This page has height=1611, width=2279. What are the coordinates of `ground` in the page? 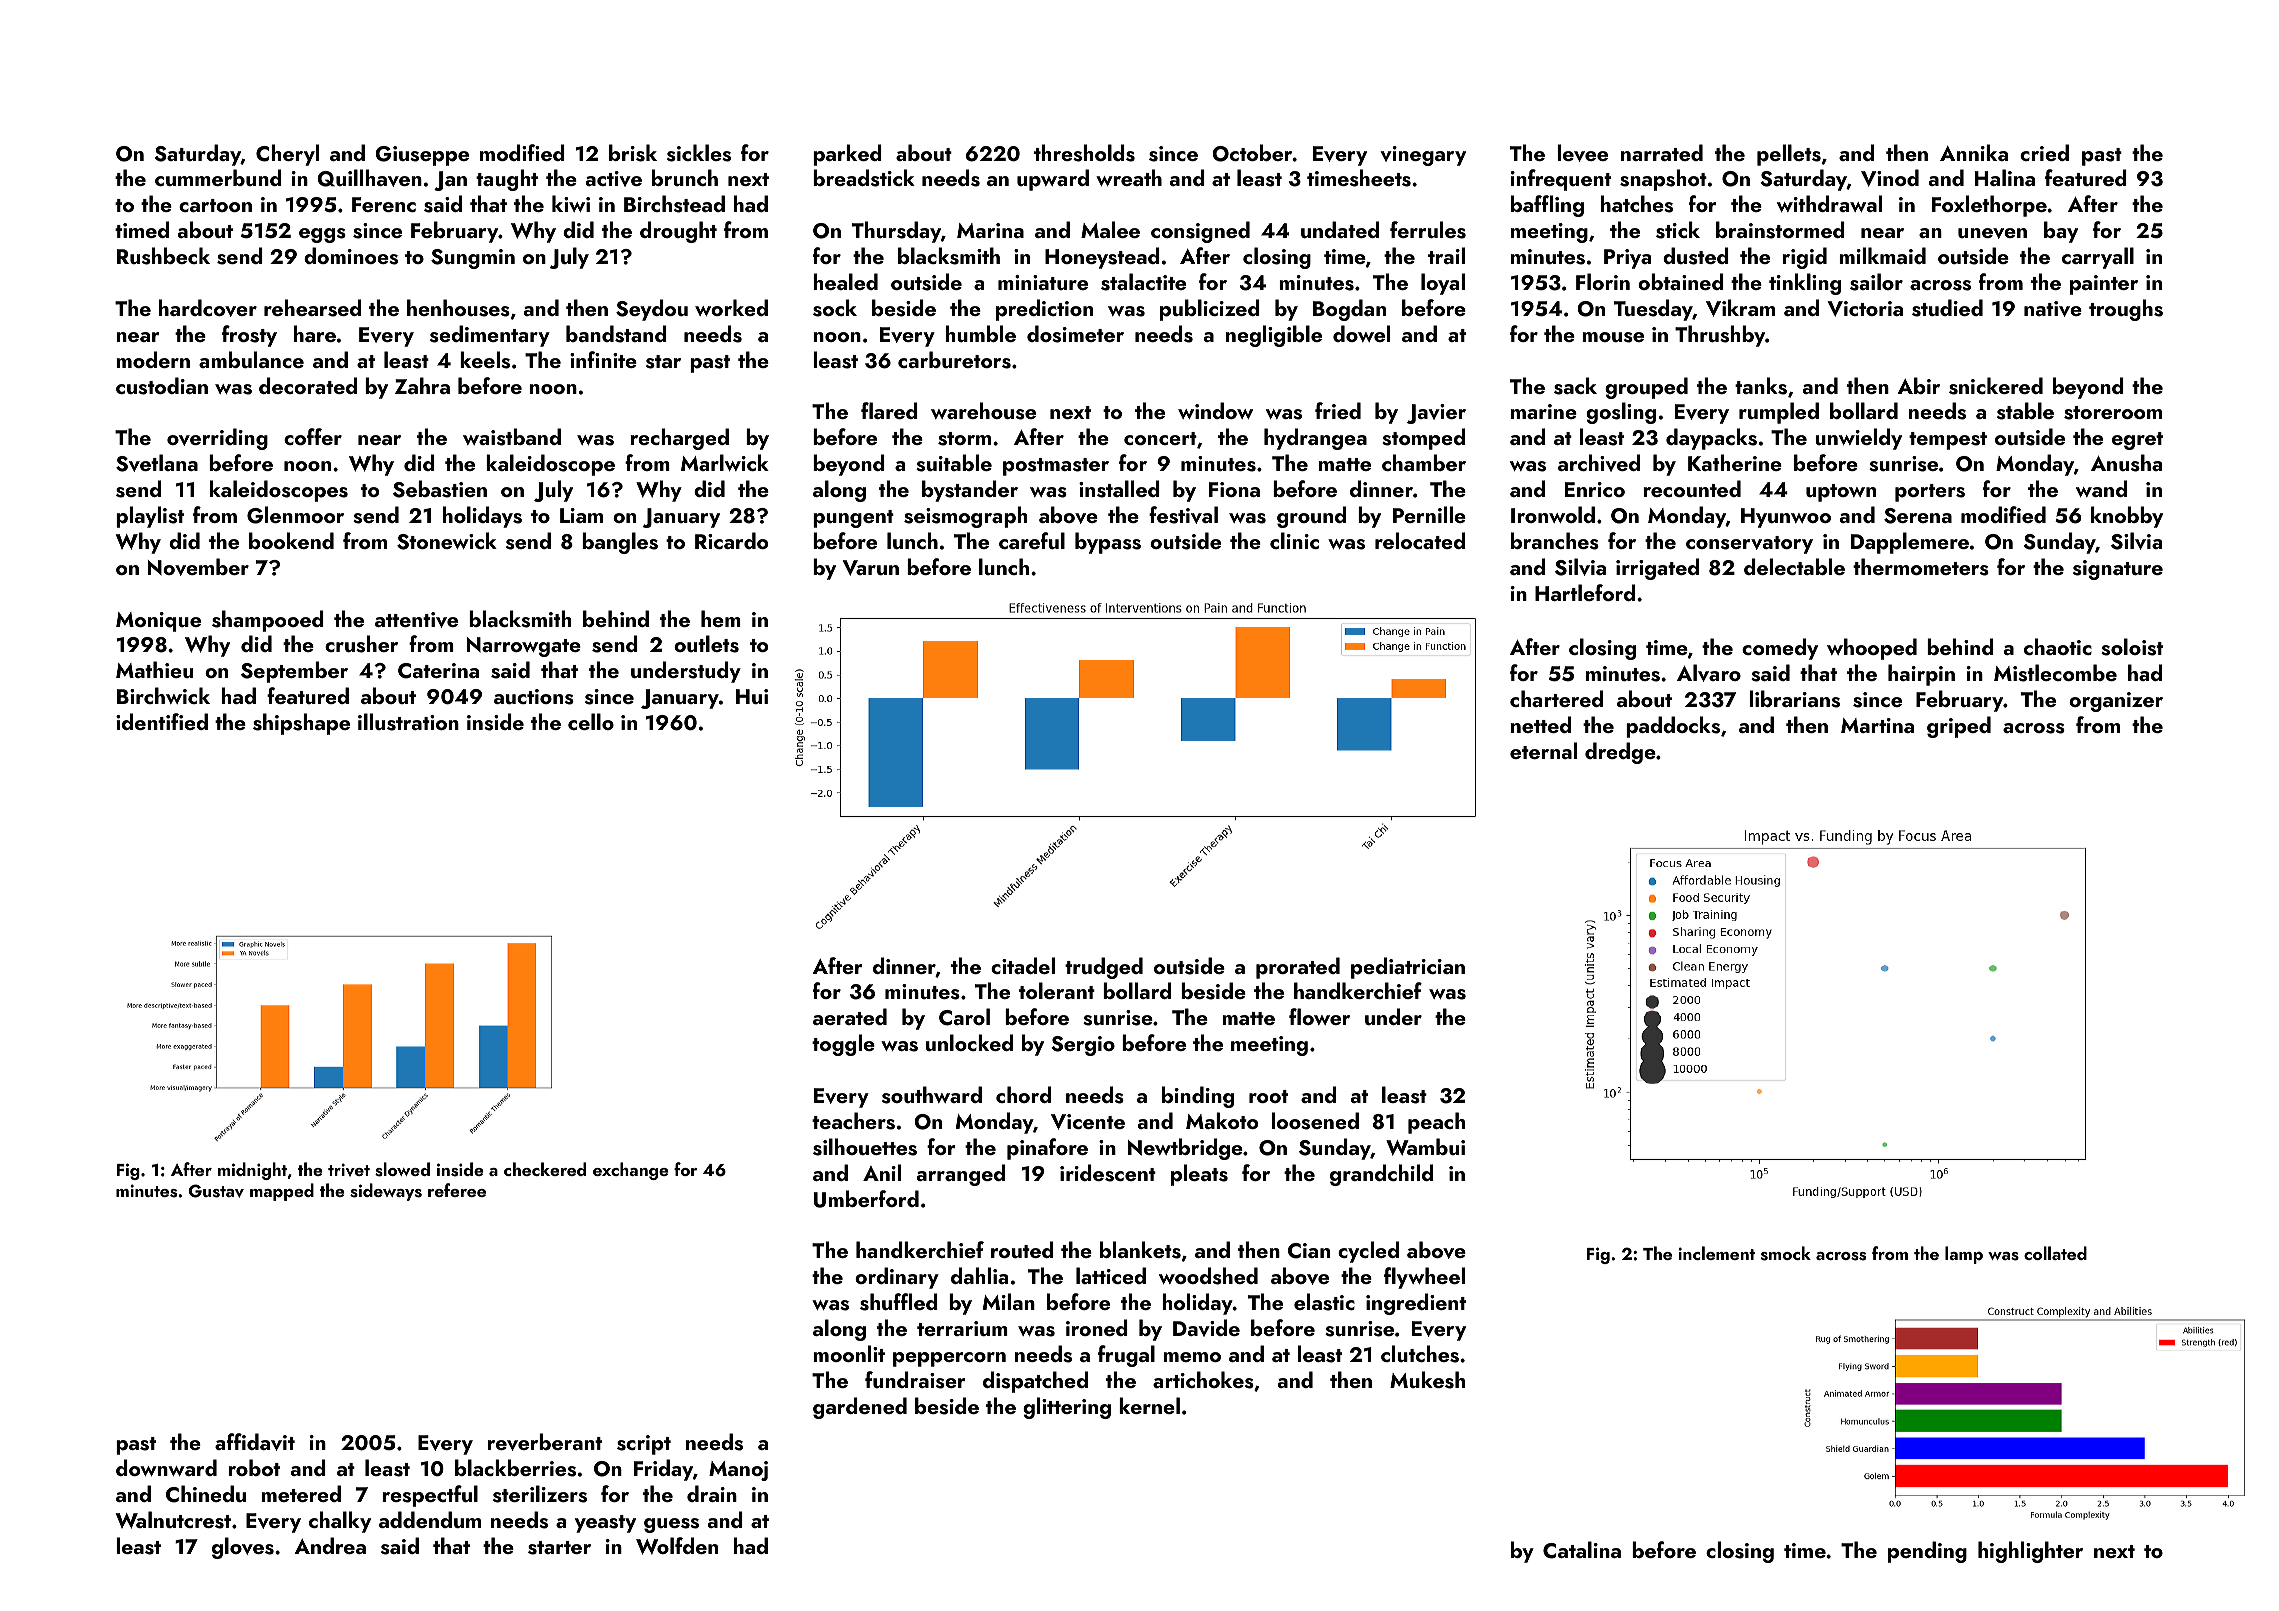 It's located at (1311, 517).
